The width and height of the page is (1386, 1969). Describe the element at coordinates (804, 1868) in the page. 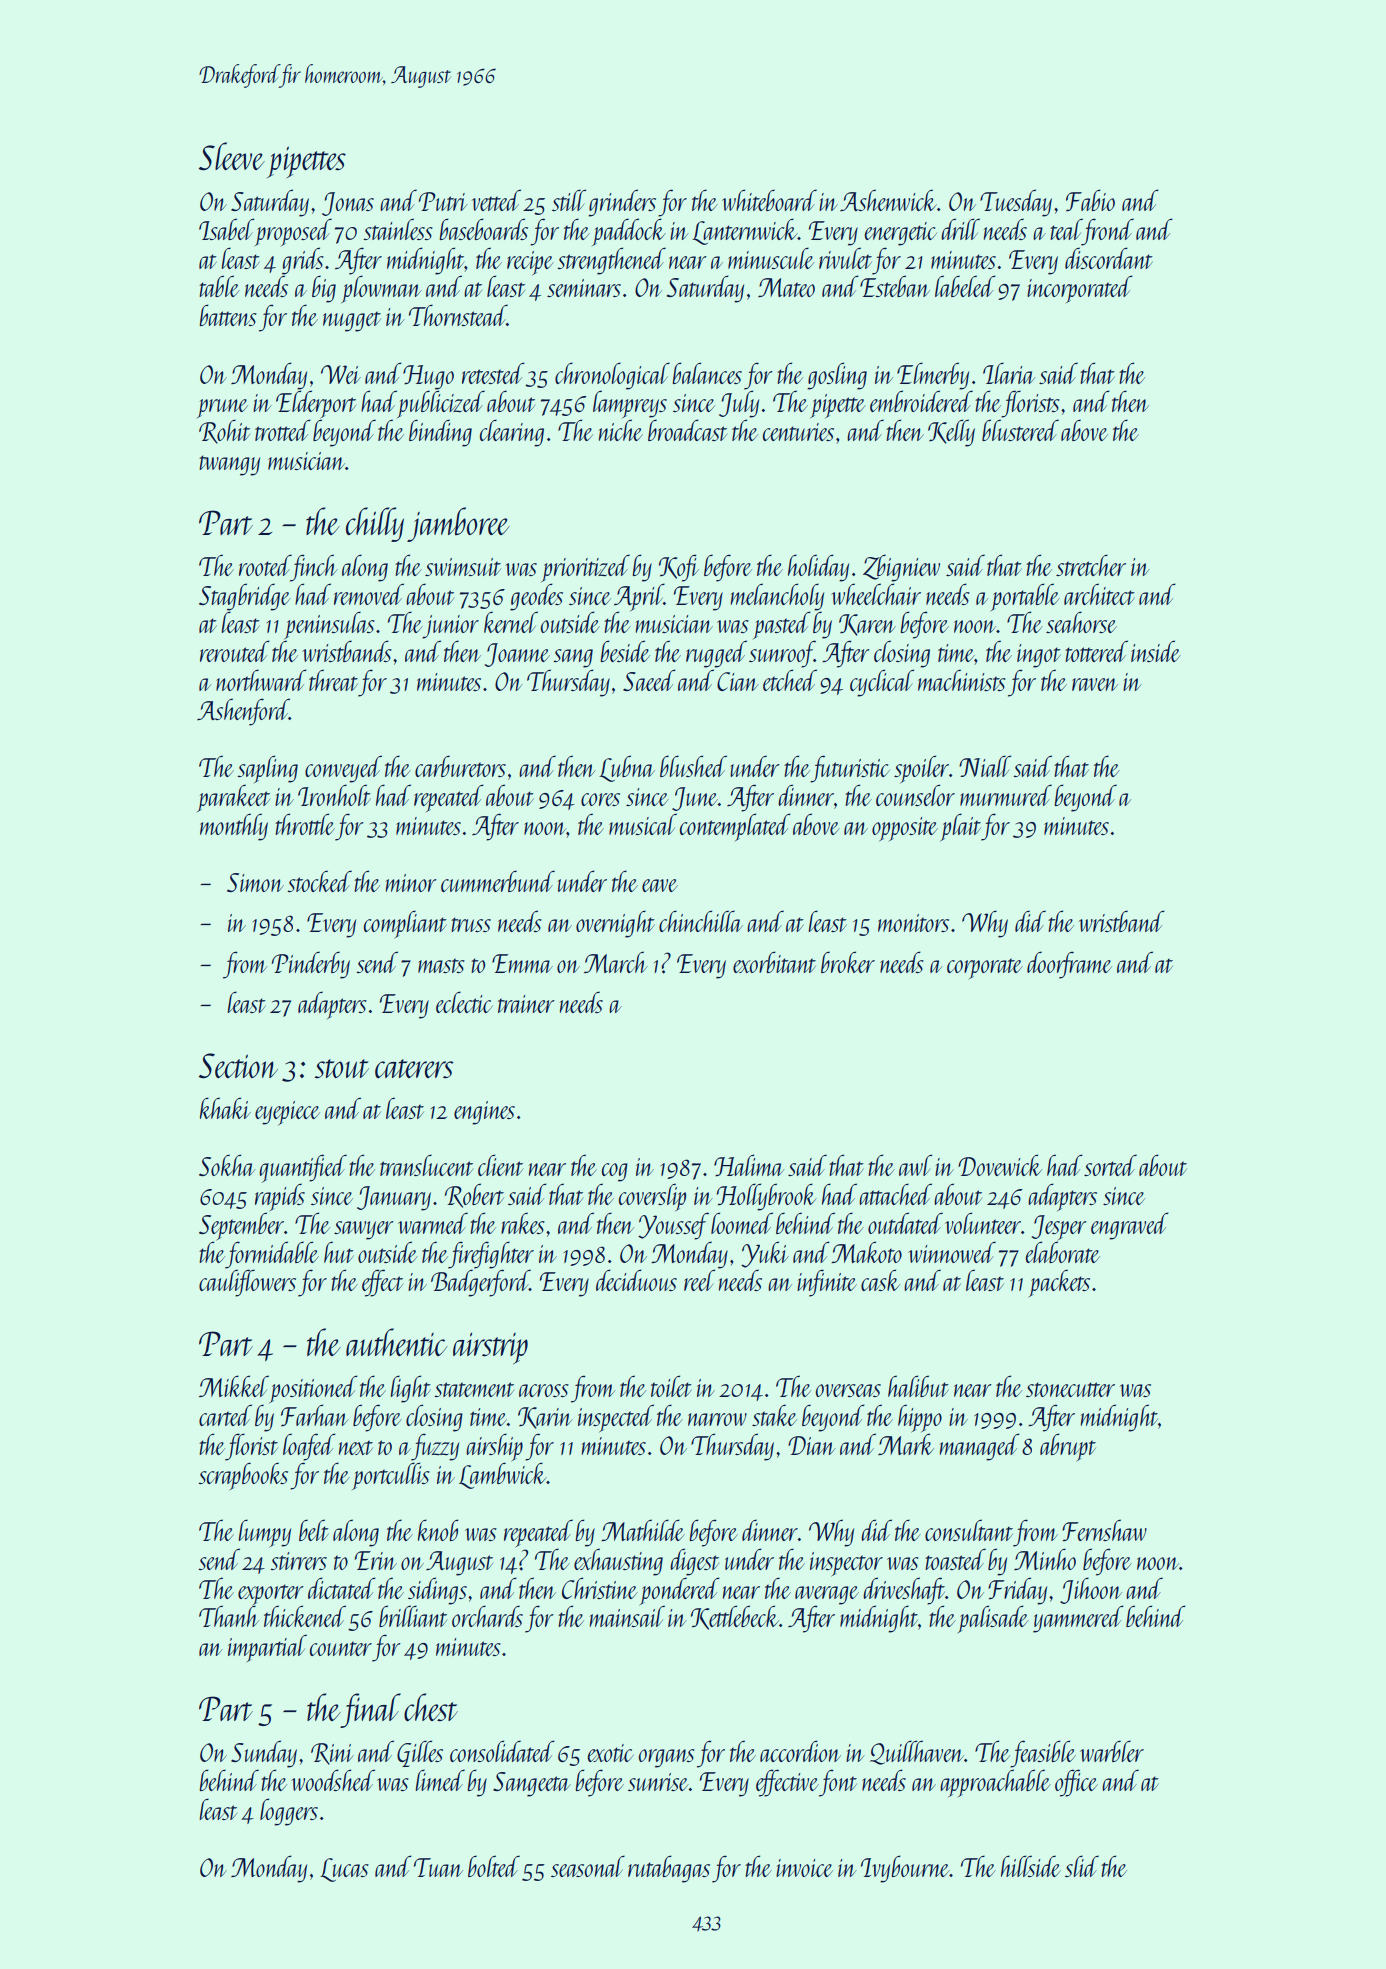

I see `invoice` at that location.
